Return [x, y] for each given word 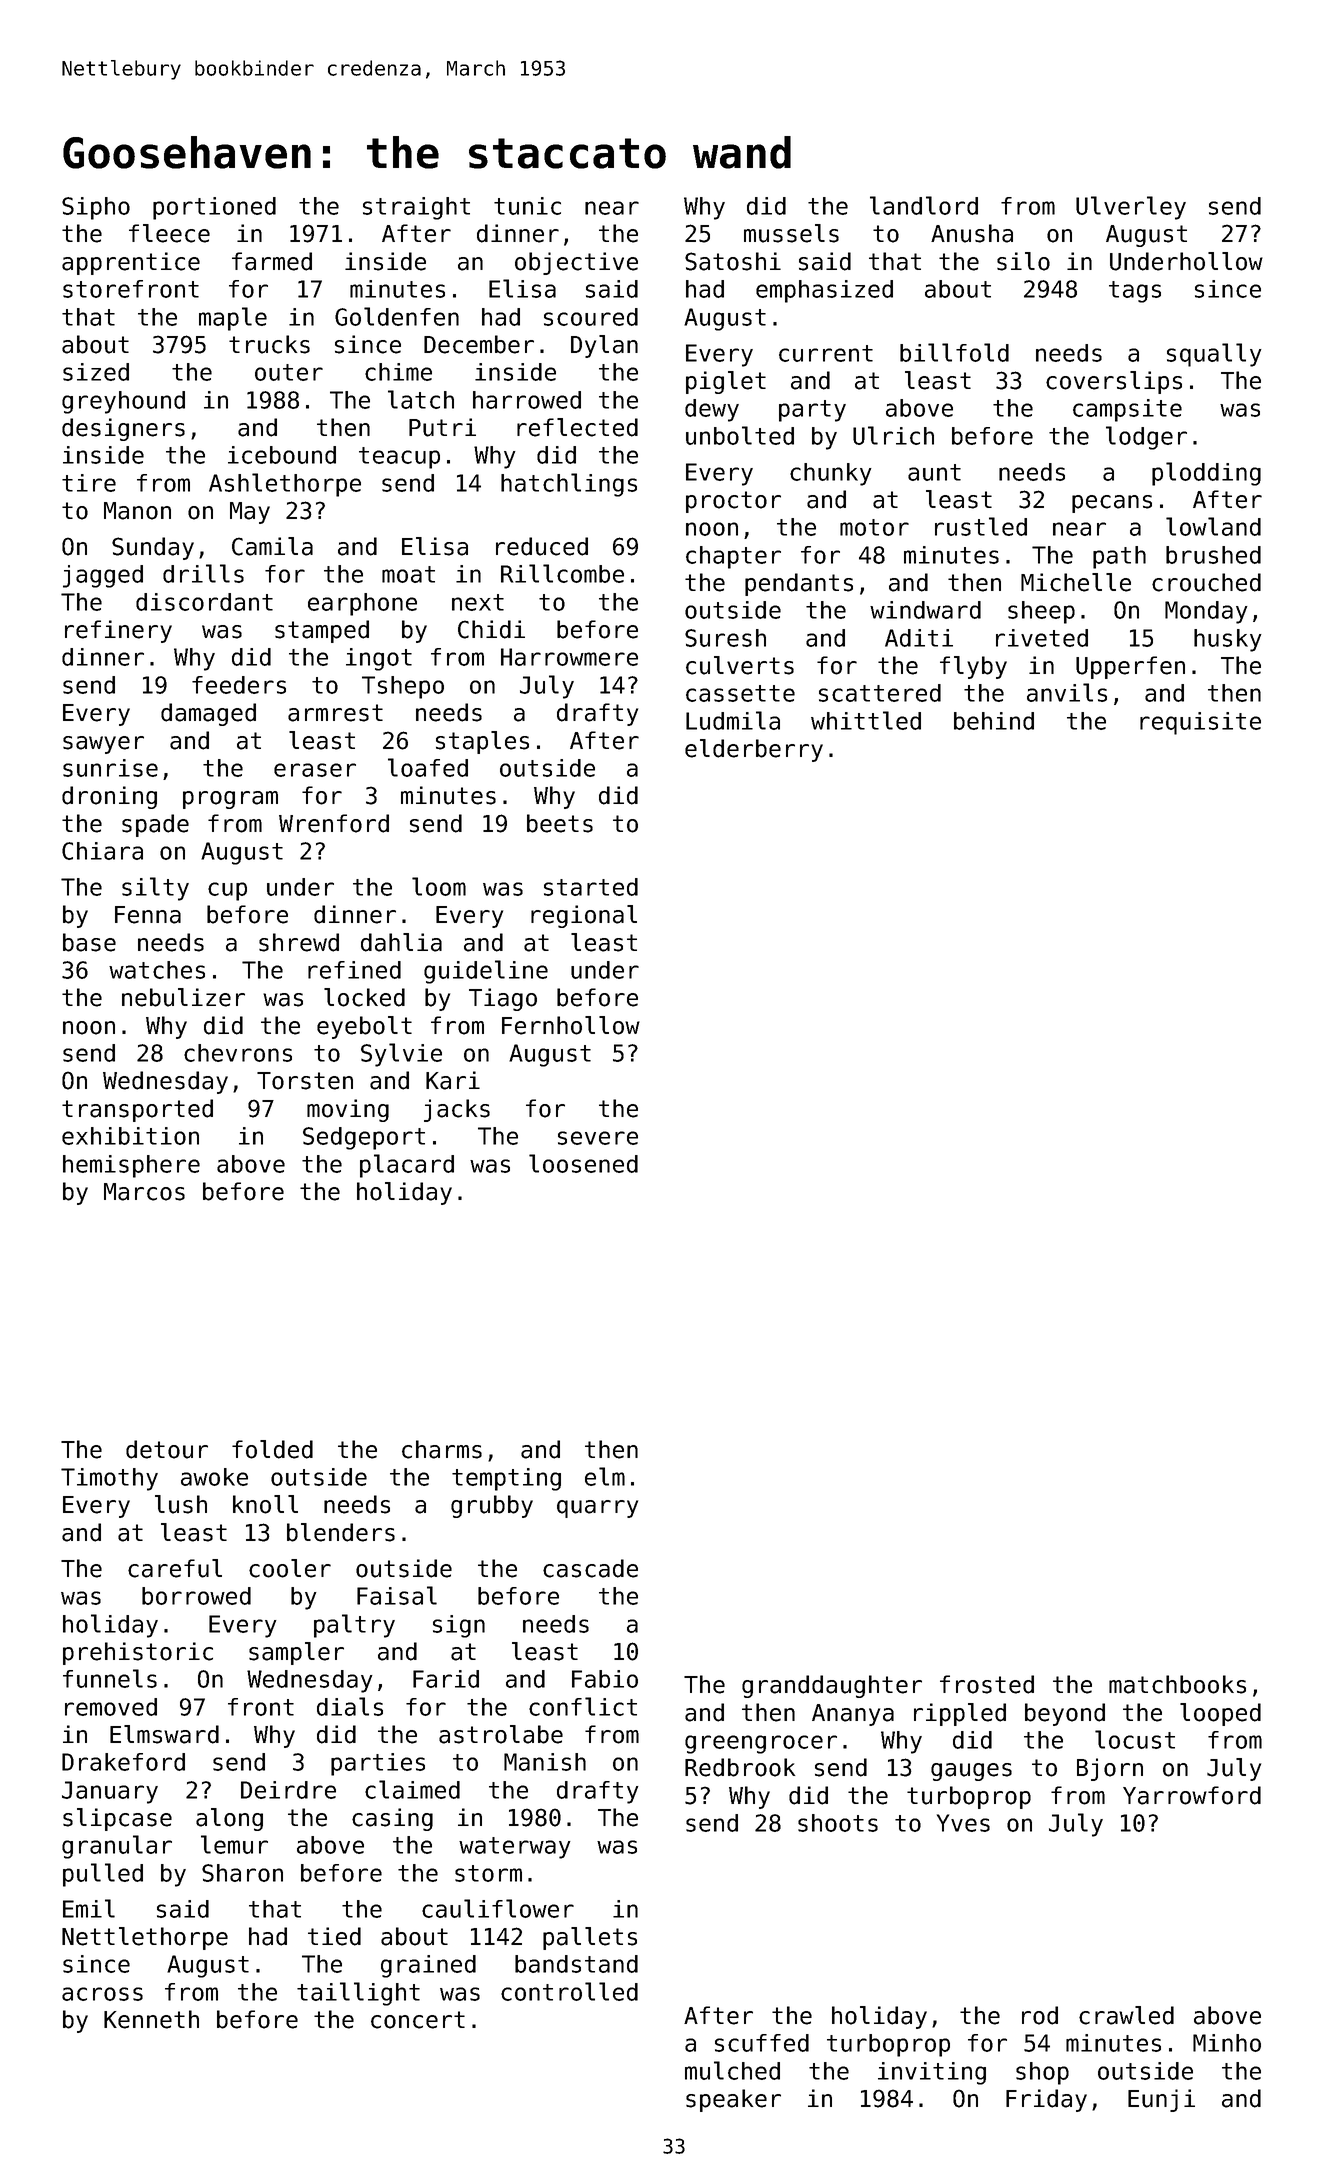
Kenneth [151, 2019]
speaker [733, 2100]
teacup [399, 458]
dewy [712, 410]
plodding [1206, 474]
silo [1023, 261]
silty [155, 889]
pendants [799, 584]
